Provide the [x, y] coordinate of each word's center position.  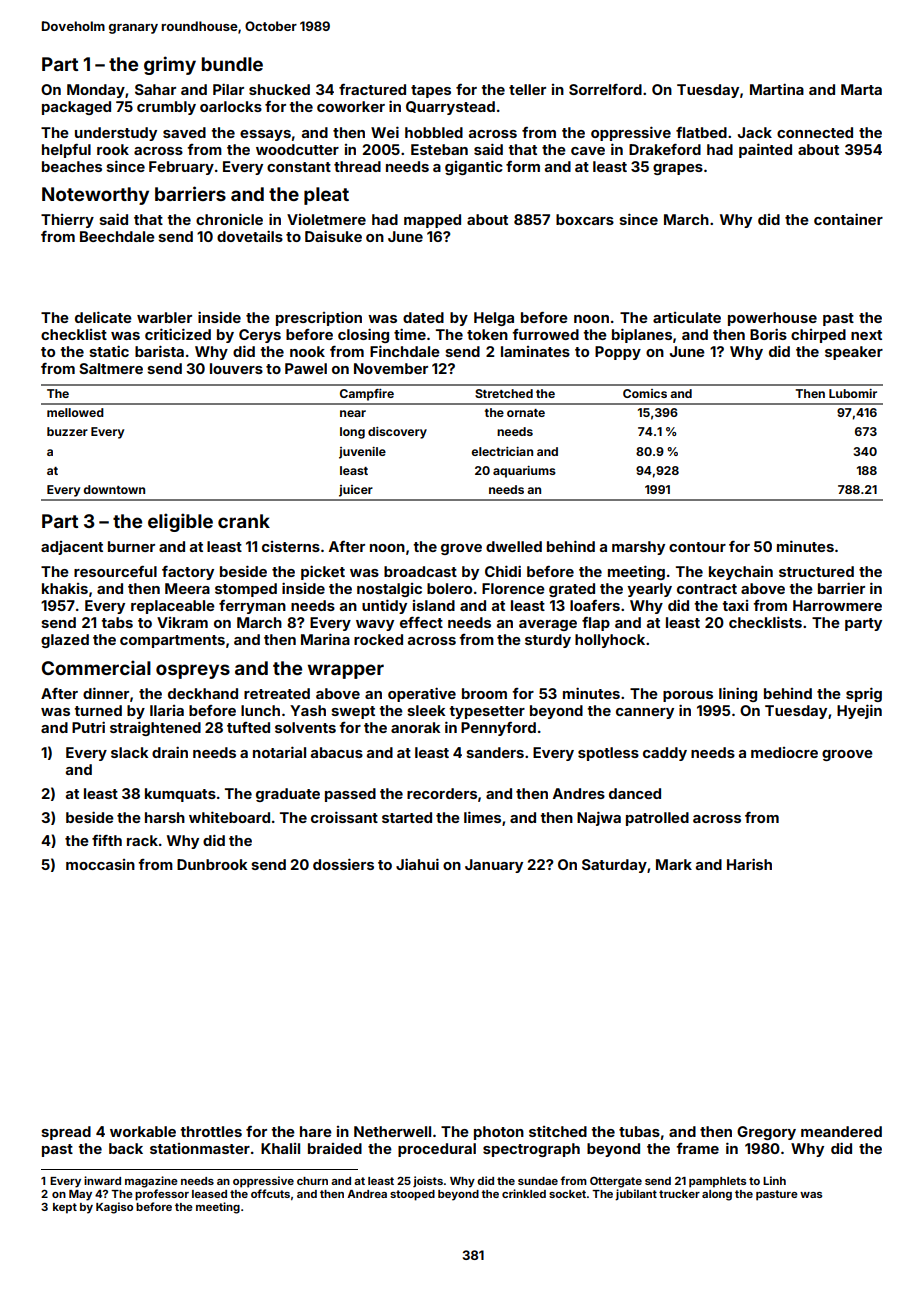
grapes [678, 169]
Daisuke [333, 236]
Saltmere [111, 368]
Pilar [228, 89]
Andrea [367, 1194]
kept [65, 1208]
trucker [679, 1194]
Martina [777, 89]
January [494, 866]
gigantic [474, 167]
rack [142, 840]
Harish [749, 864]
